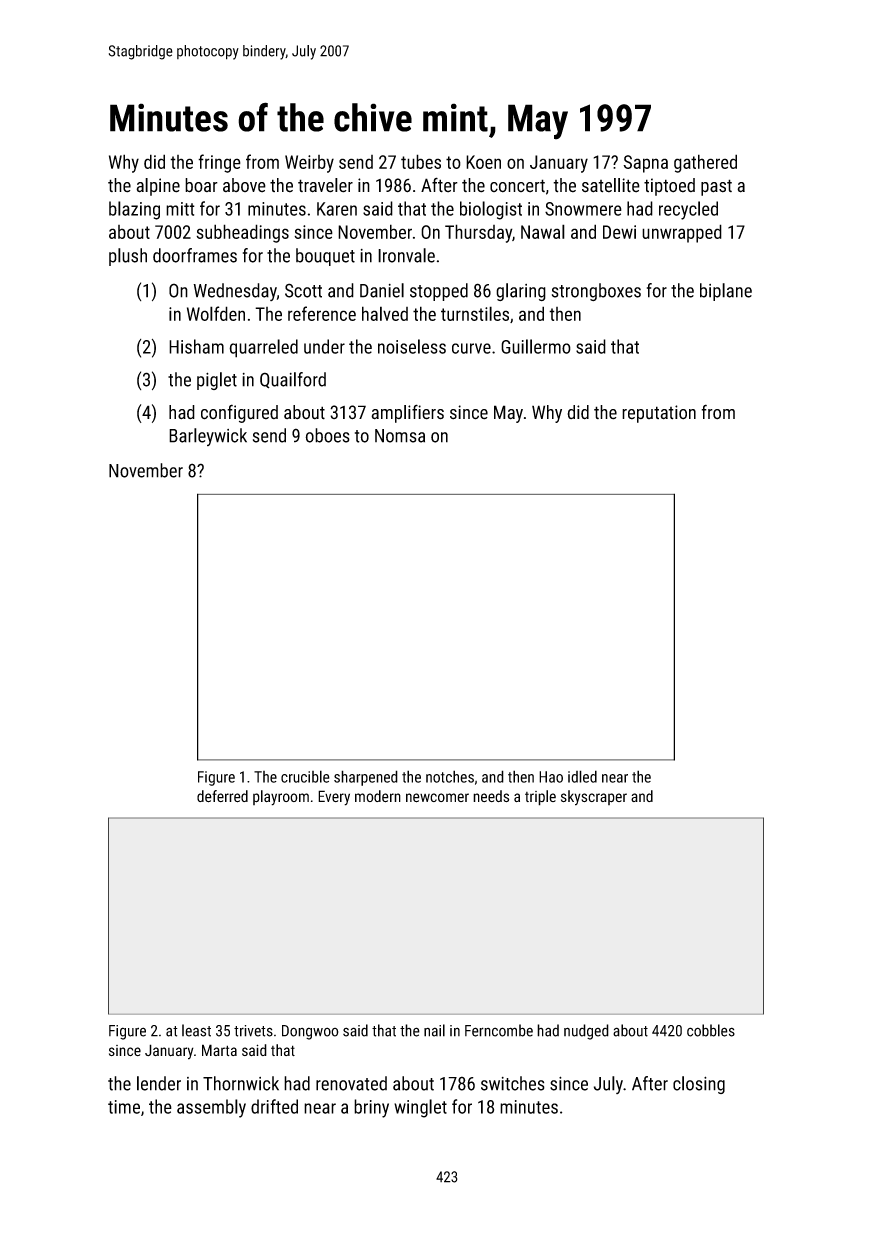 Image resolution: width=872 pixels, height=1237 pixels. Describe the element at coordinates (219, 163) in the screenshot. I see `fringe` at that location.
